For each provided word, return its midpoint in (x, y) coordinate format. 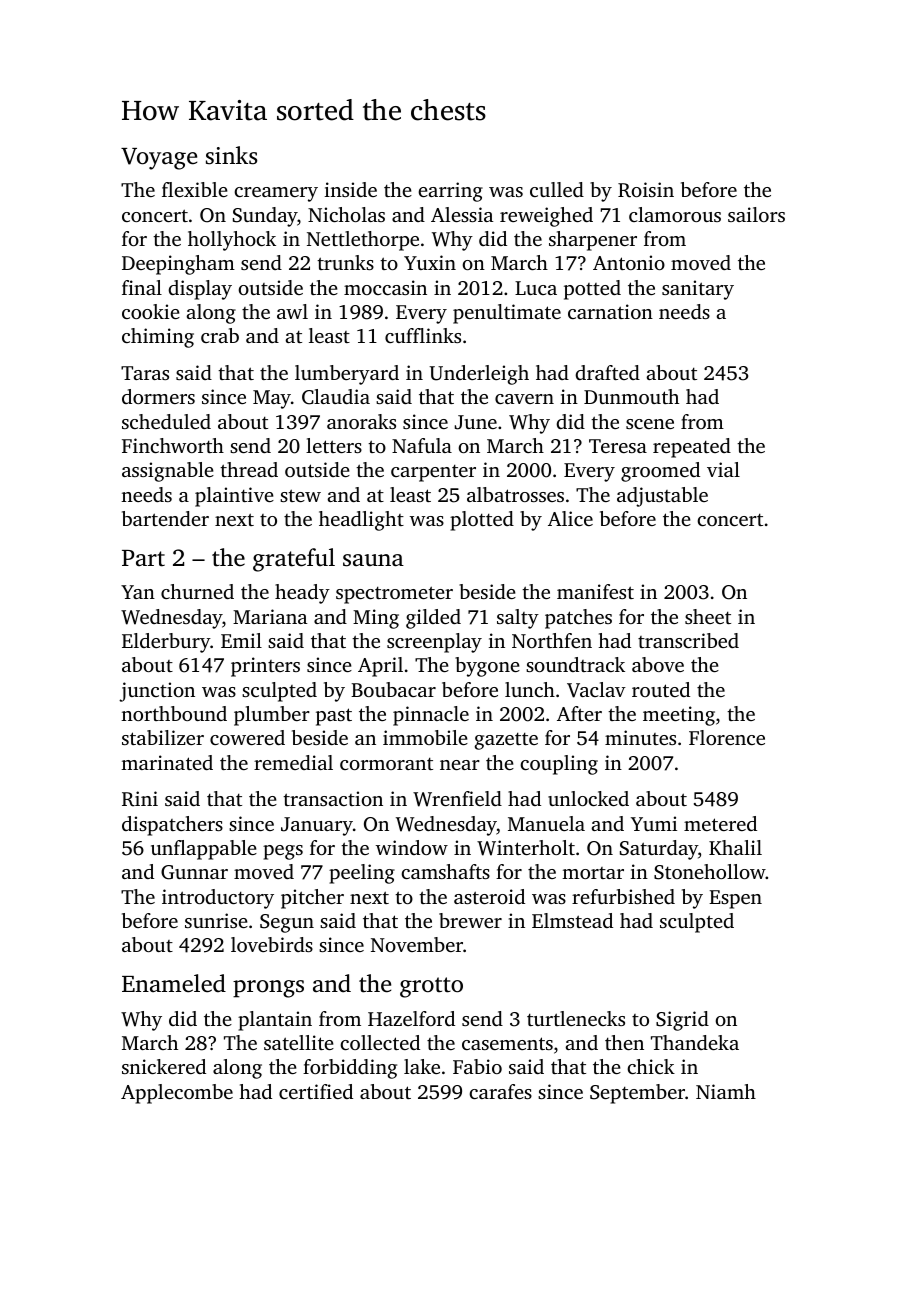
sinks (231, 155)
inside (351, 189)
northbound (174, 713)
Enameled (174, 983)
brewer (470, 920)
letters (334, 445)
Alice (570, 518)
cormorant (386, 764)
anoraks (361, 421)
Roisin (646, 190)
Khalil (735, 847)
